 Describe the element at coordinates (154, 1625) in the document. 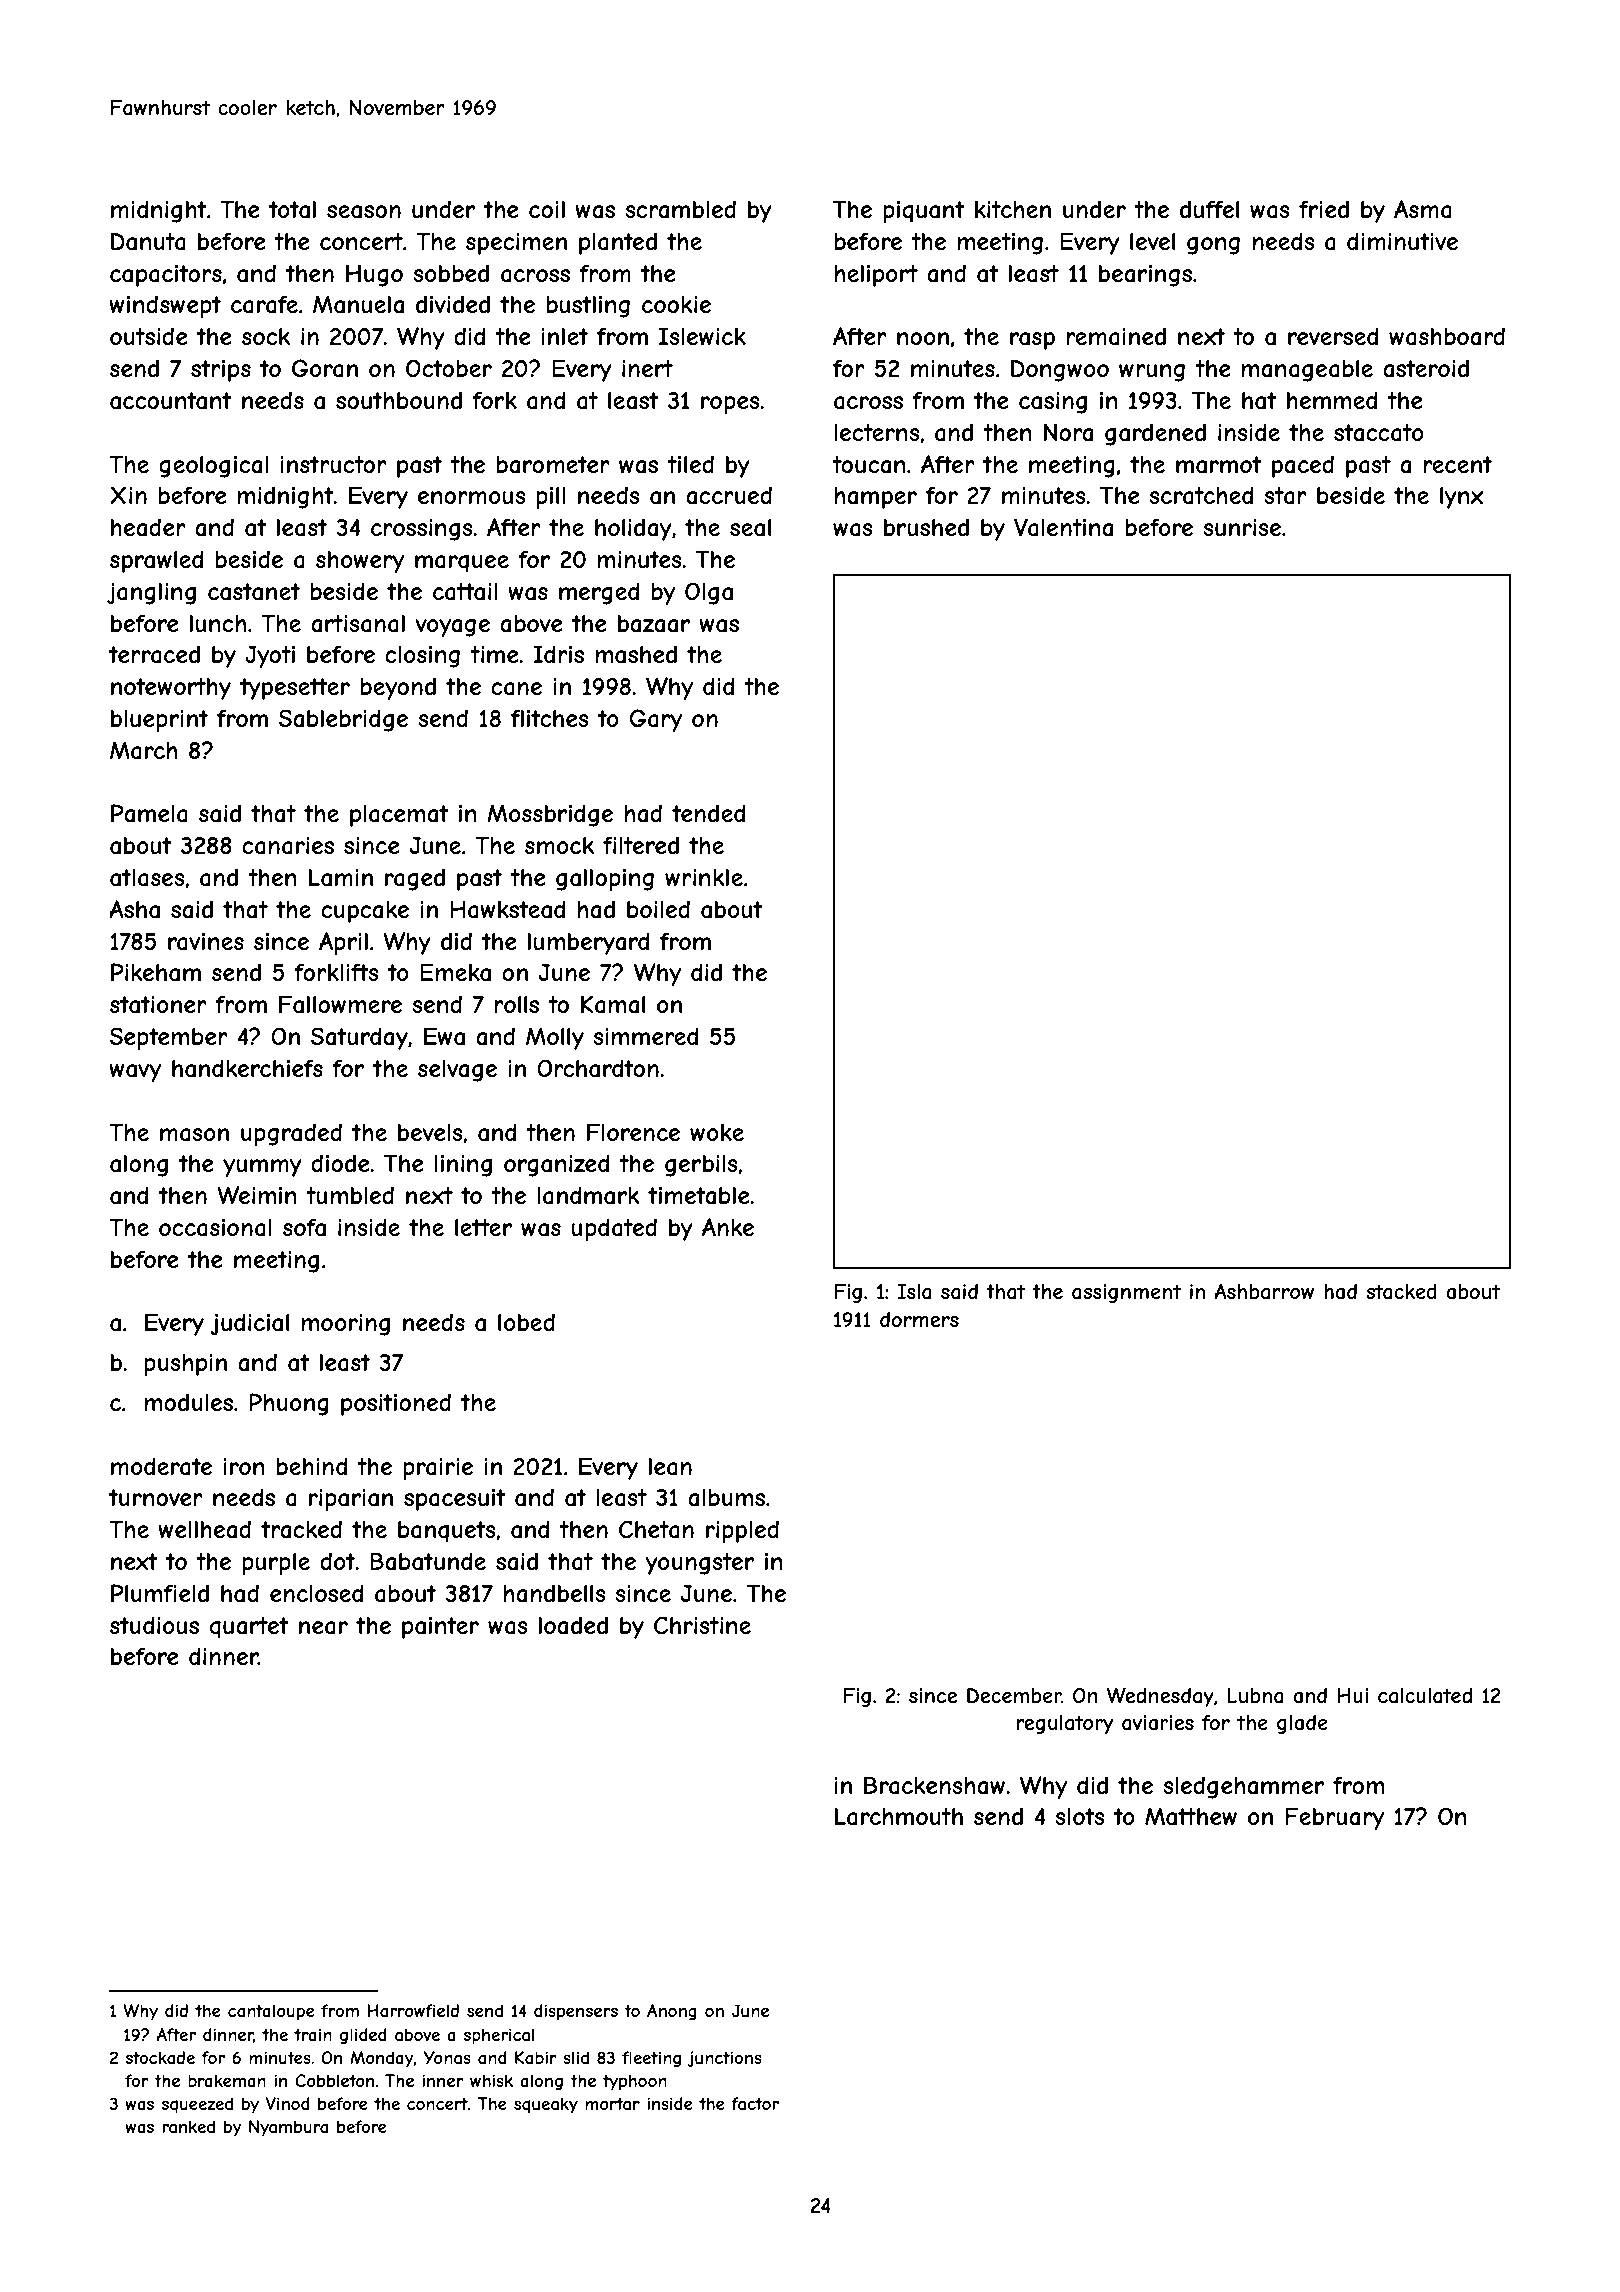

I see `studious` at that location.
